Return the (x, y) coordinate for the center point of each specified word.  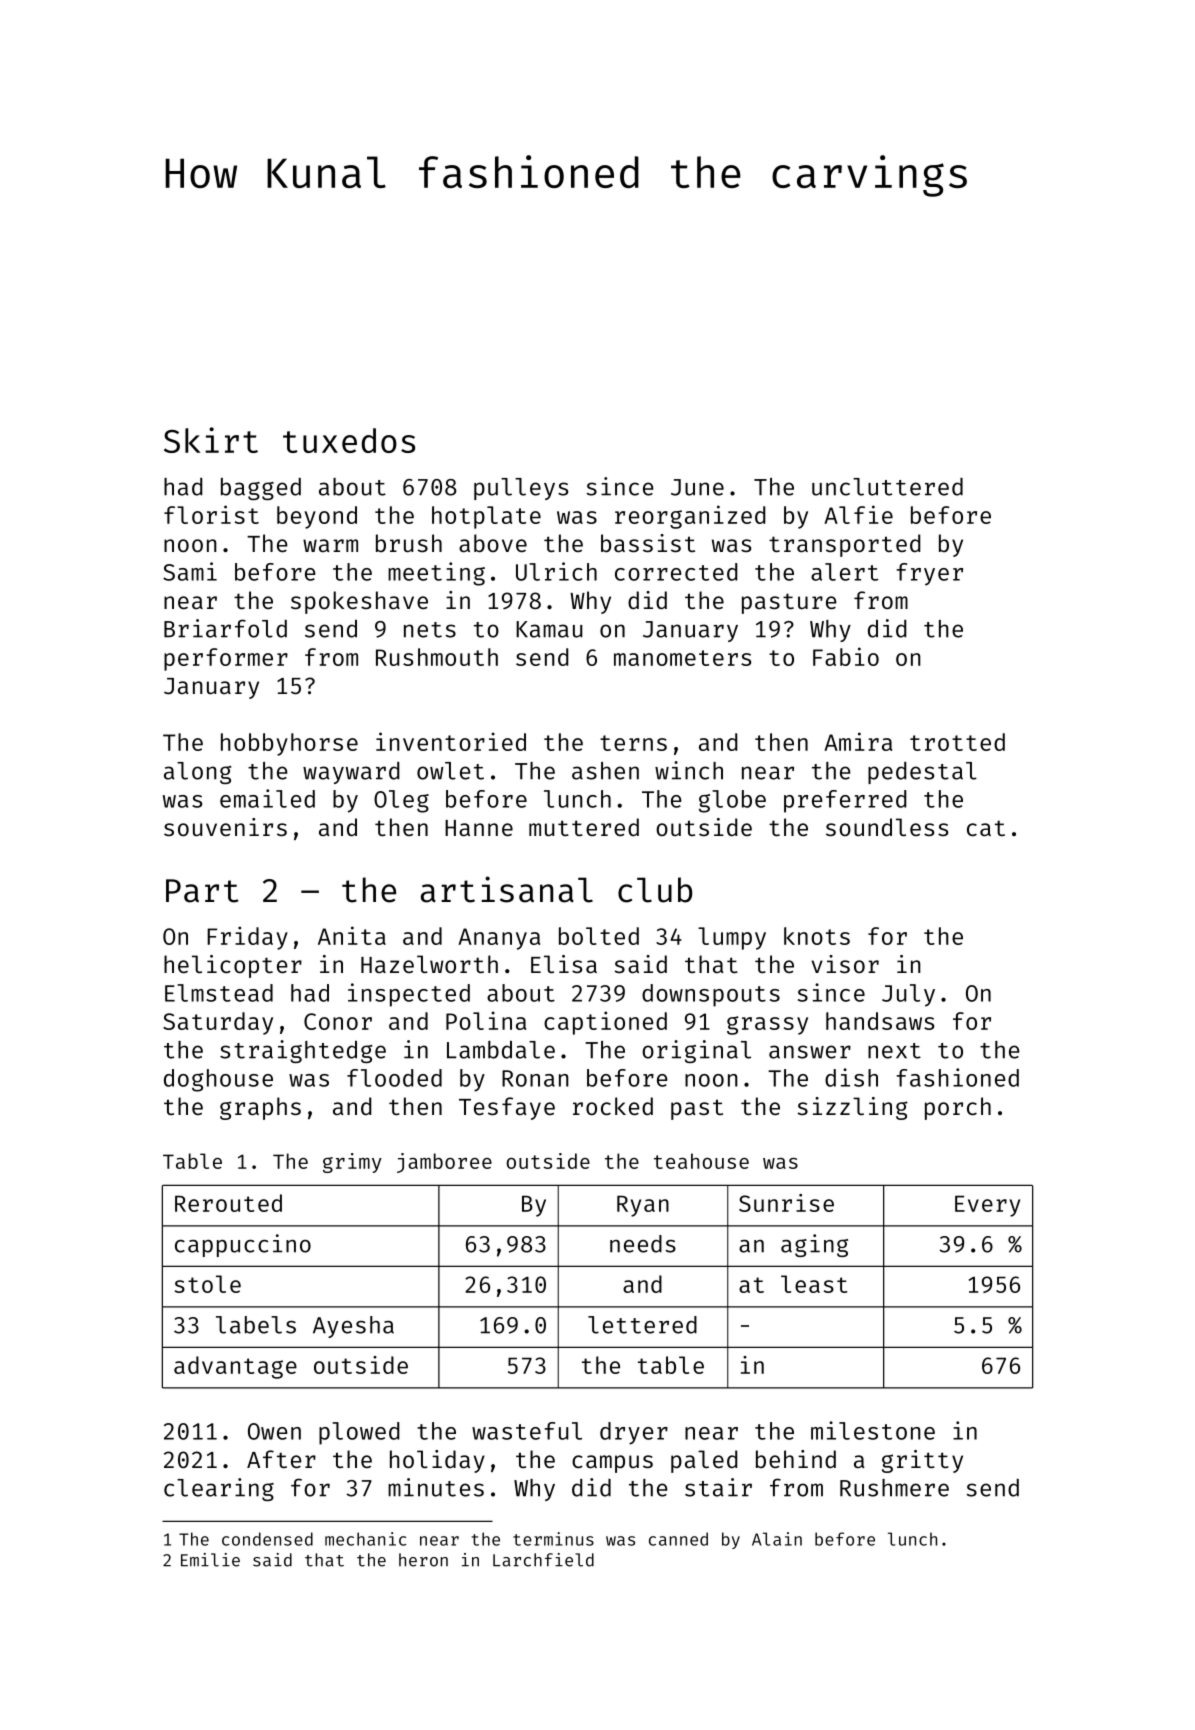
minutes (436, 1487)
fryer (929, 574)
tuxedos (349, 440)
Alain (777, 1539)
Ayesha (353, 1327)
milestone (873, 1430)
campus (612, 1464)
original (696, 1051)
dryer (634, 1433)
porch (958, 1108)
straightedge (303, 1051)
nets (430, 630)
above (493, 543)
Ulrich (556, 571)
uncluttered (887, 487)
